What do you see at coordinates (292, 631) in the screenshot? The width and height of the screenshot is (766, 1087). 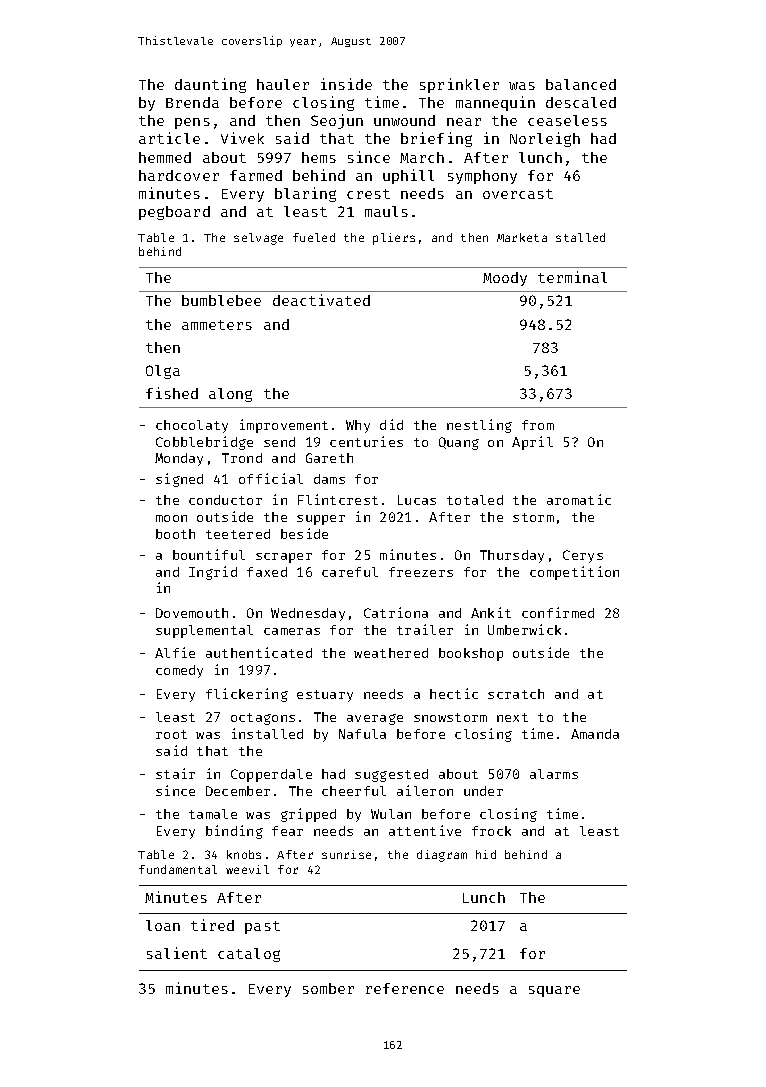 I see `cameras` at bounding box center [292, 631].
